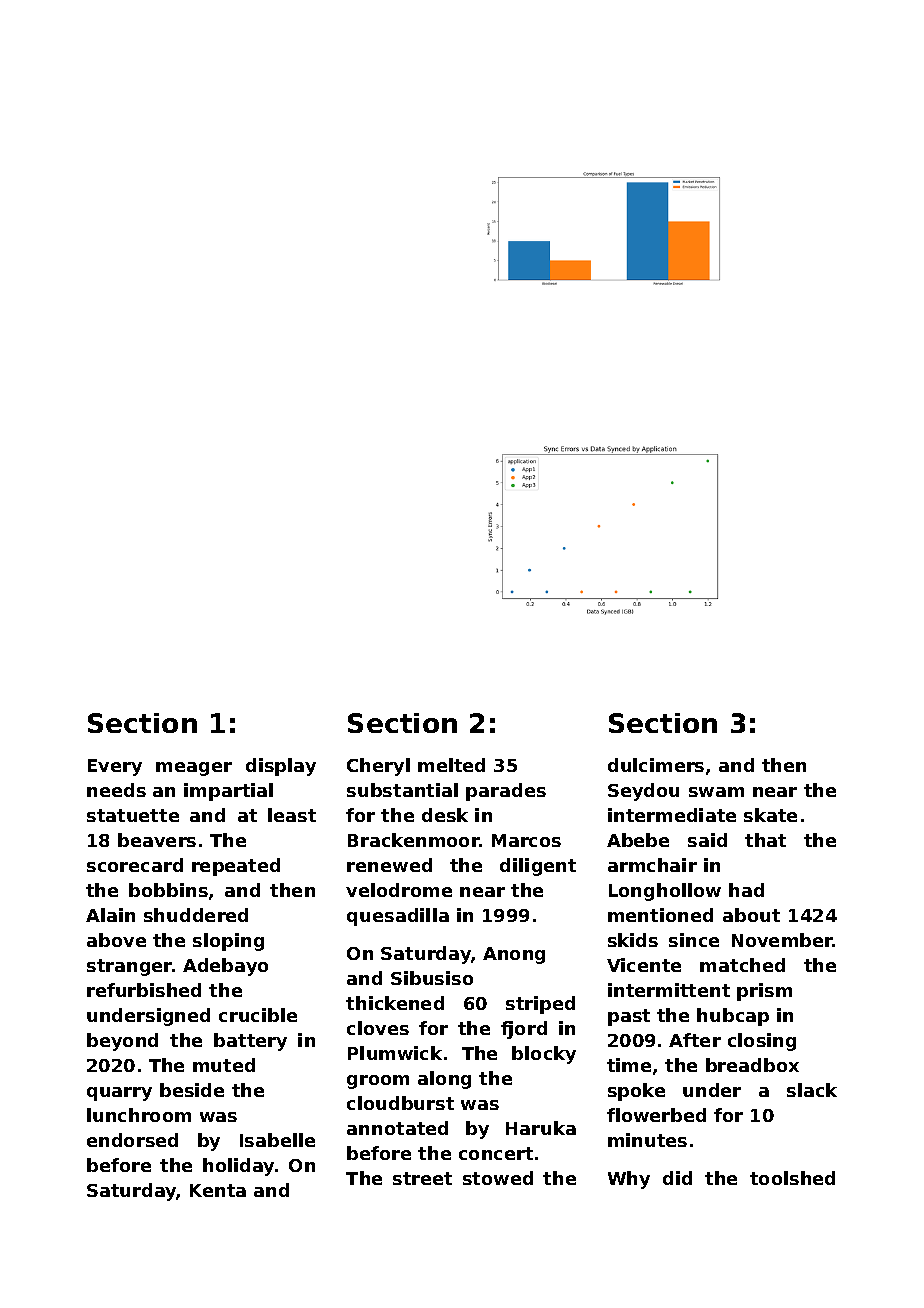 The width and height of the page is (924, 1308). I want to click on intermittent, so click(669, 990).
